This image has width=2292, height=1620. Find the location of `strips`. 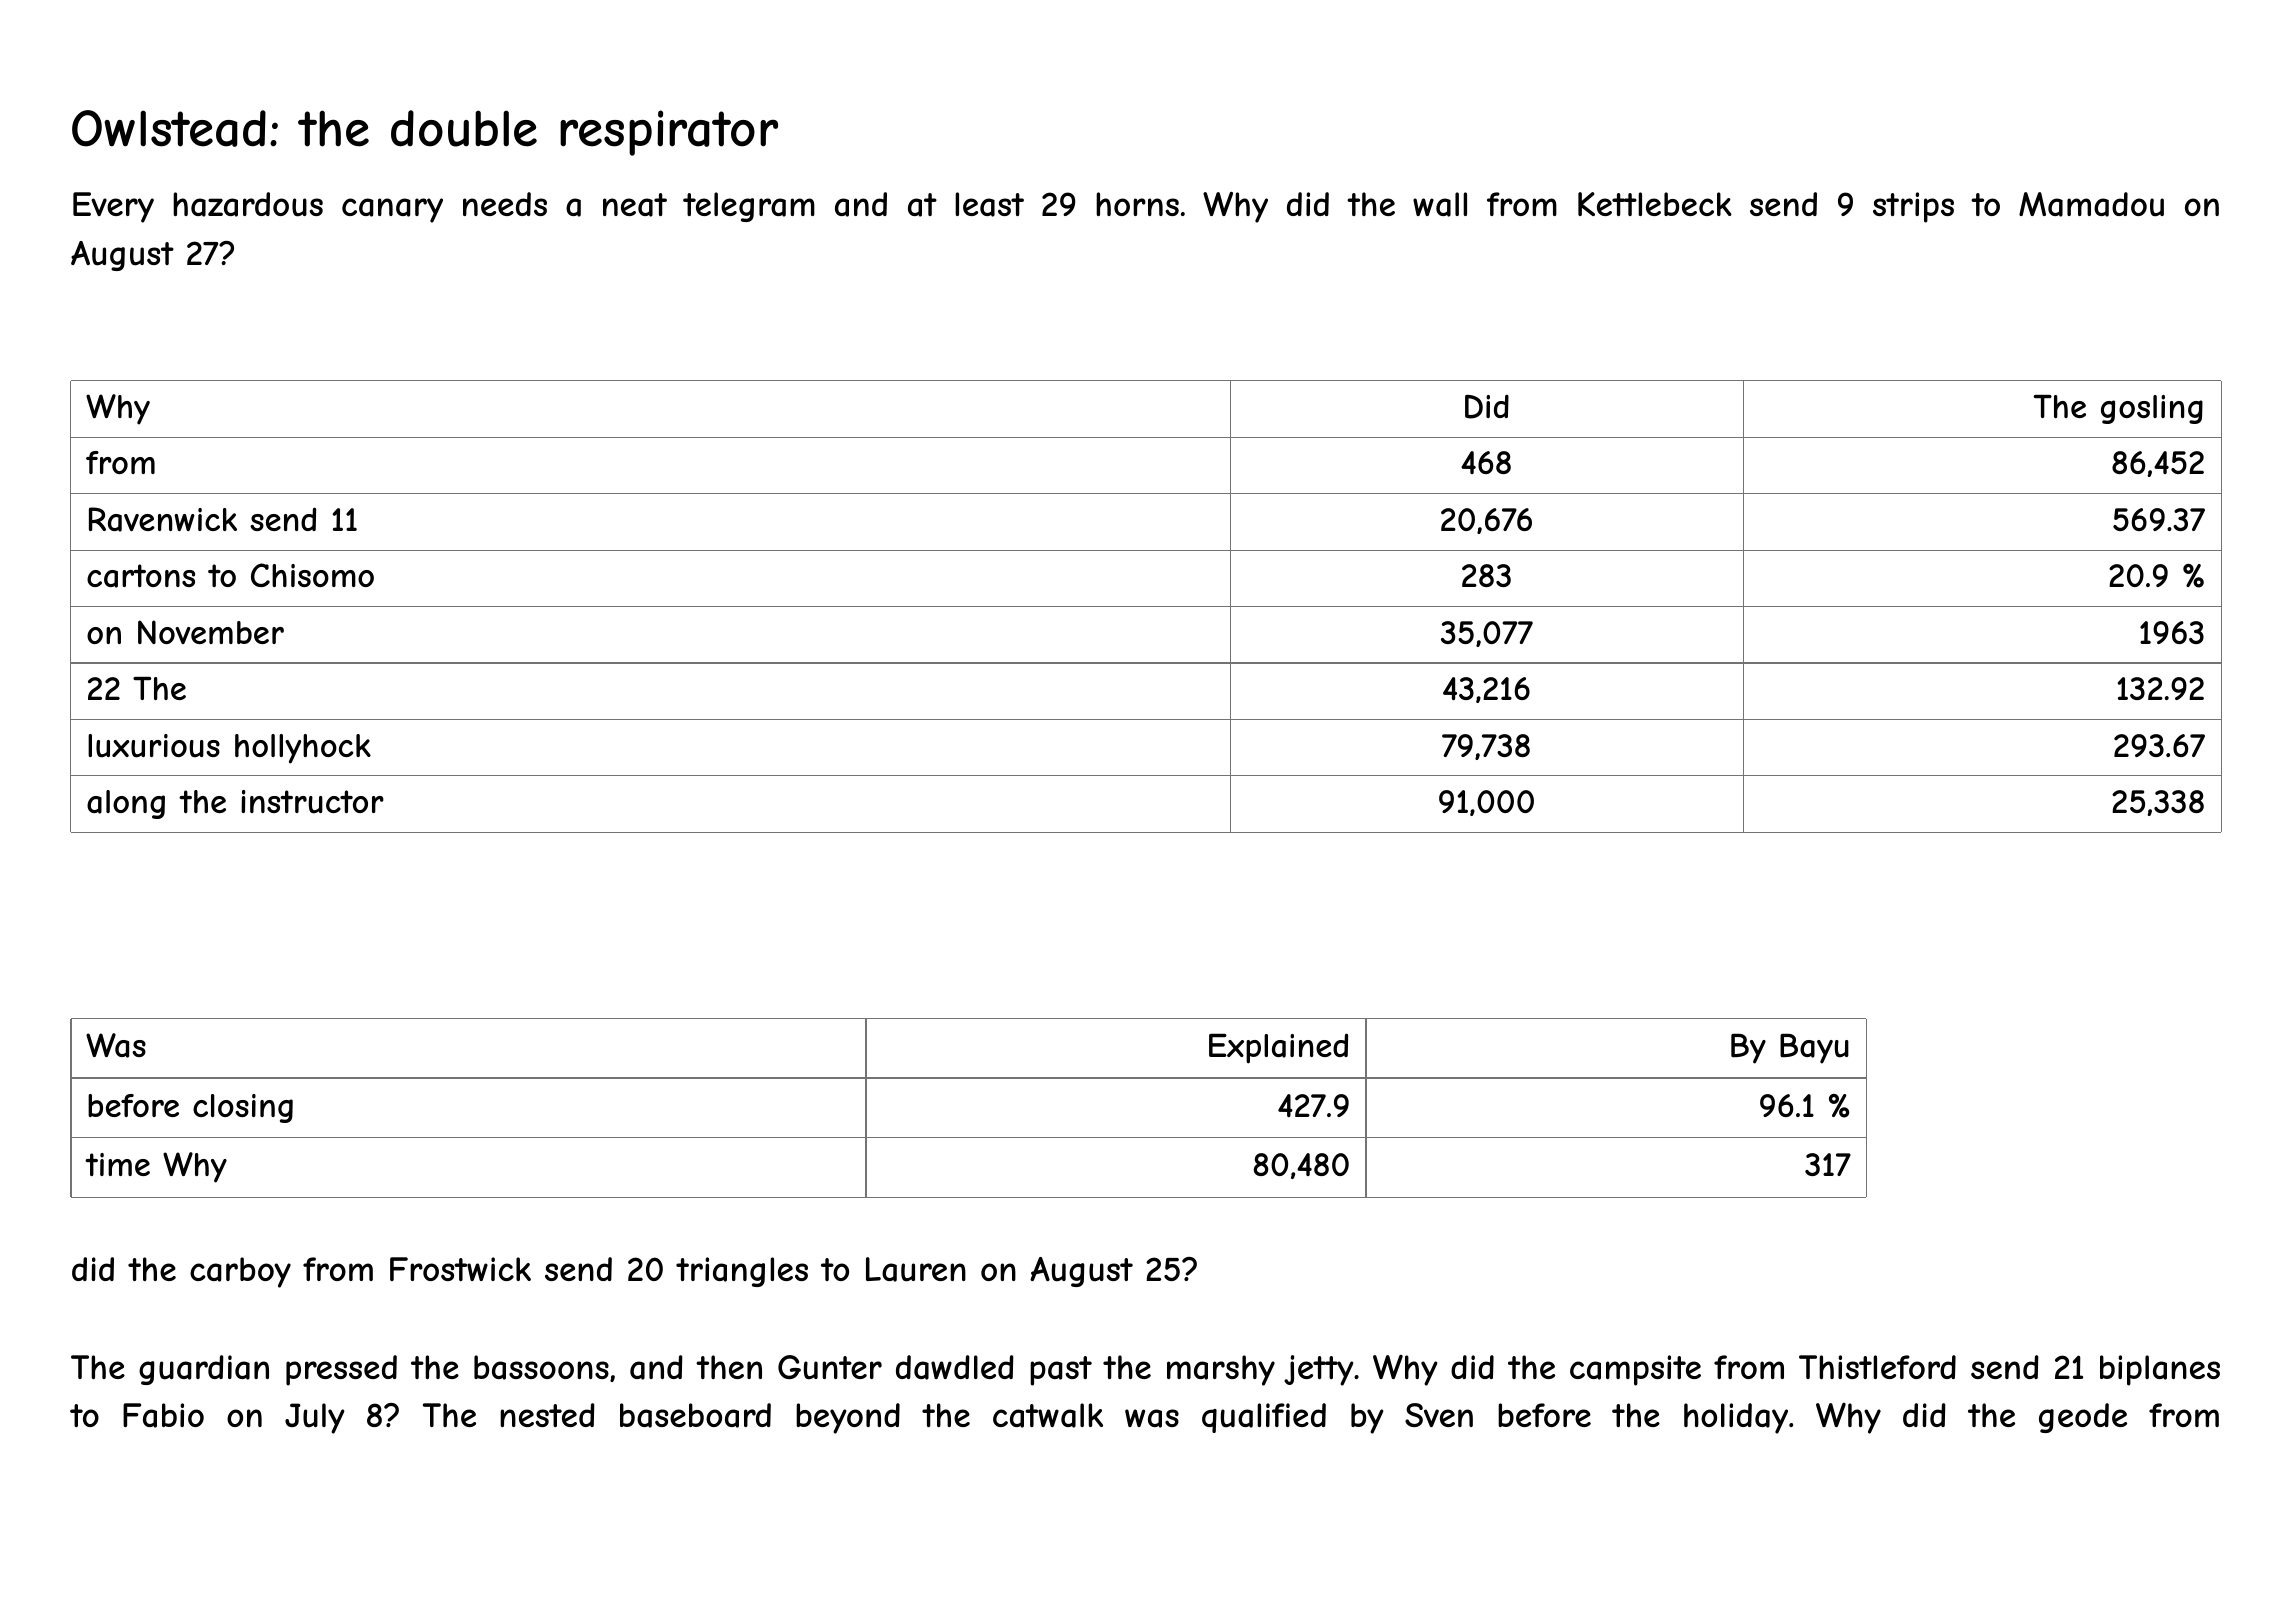

strips is located at coordinates (1913, 207).
